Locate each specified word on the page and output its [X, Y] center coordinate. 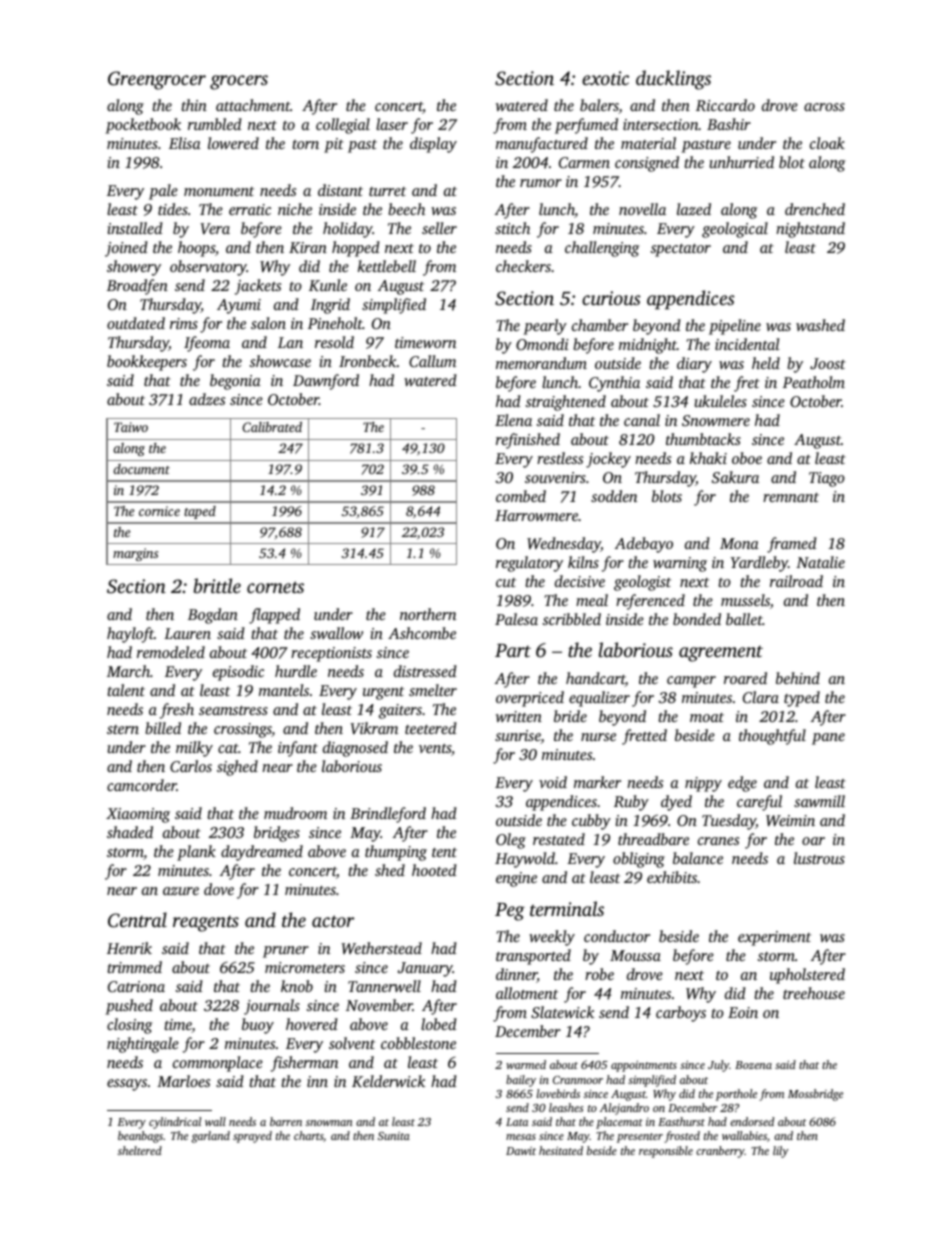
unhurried [741, 162]
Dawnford [326, 382]
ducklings [673, 80]
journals [272, 1007]
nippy [703, 784]
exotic [605, 78]
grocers [239, 82]
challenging [602, 249]
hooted [434, 870]
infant [298, 749]
